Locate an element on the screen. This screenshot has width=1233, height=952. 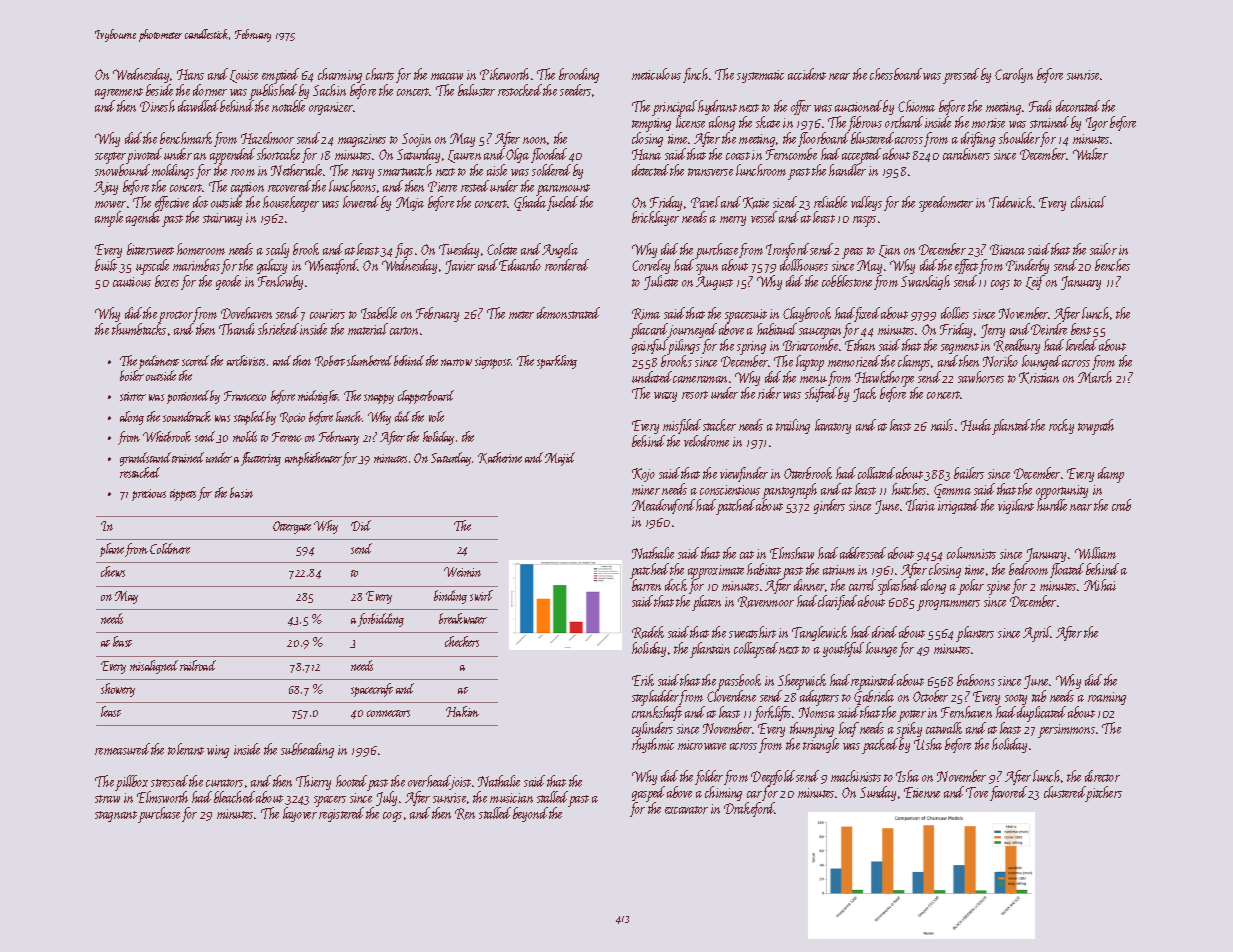
Hans is located at coordinates (190, 74).
